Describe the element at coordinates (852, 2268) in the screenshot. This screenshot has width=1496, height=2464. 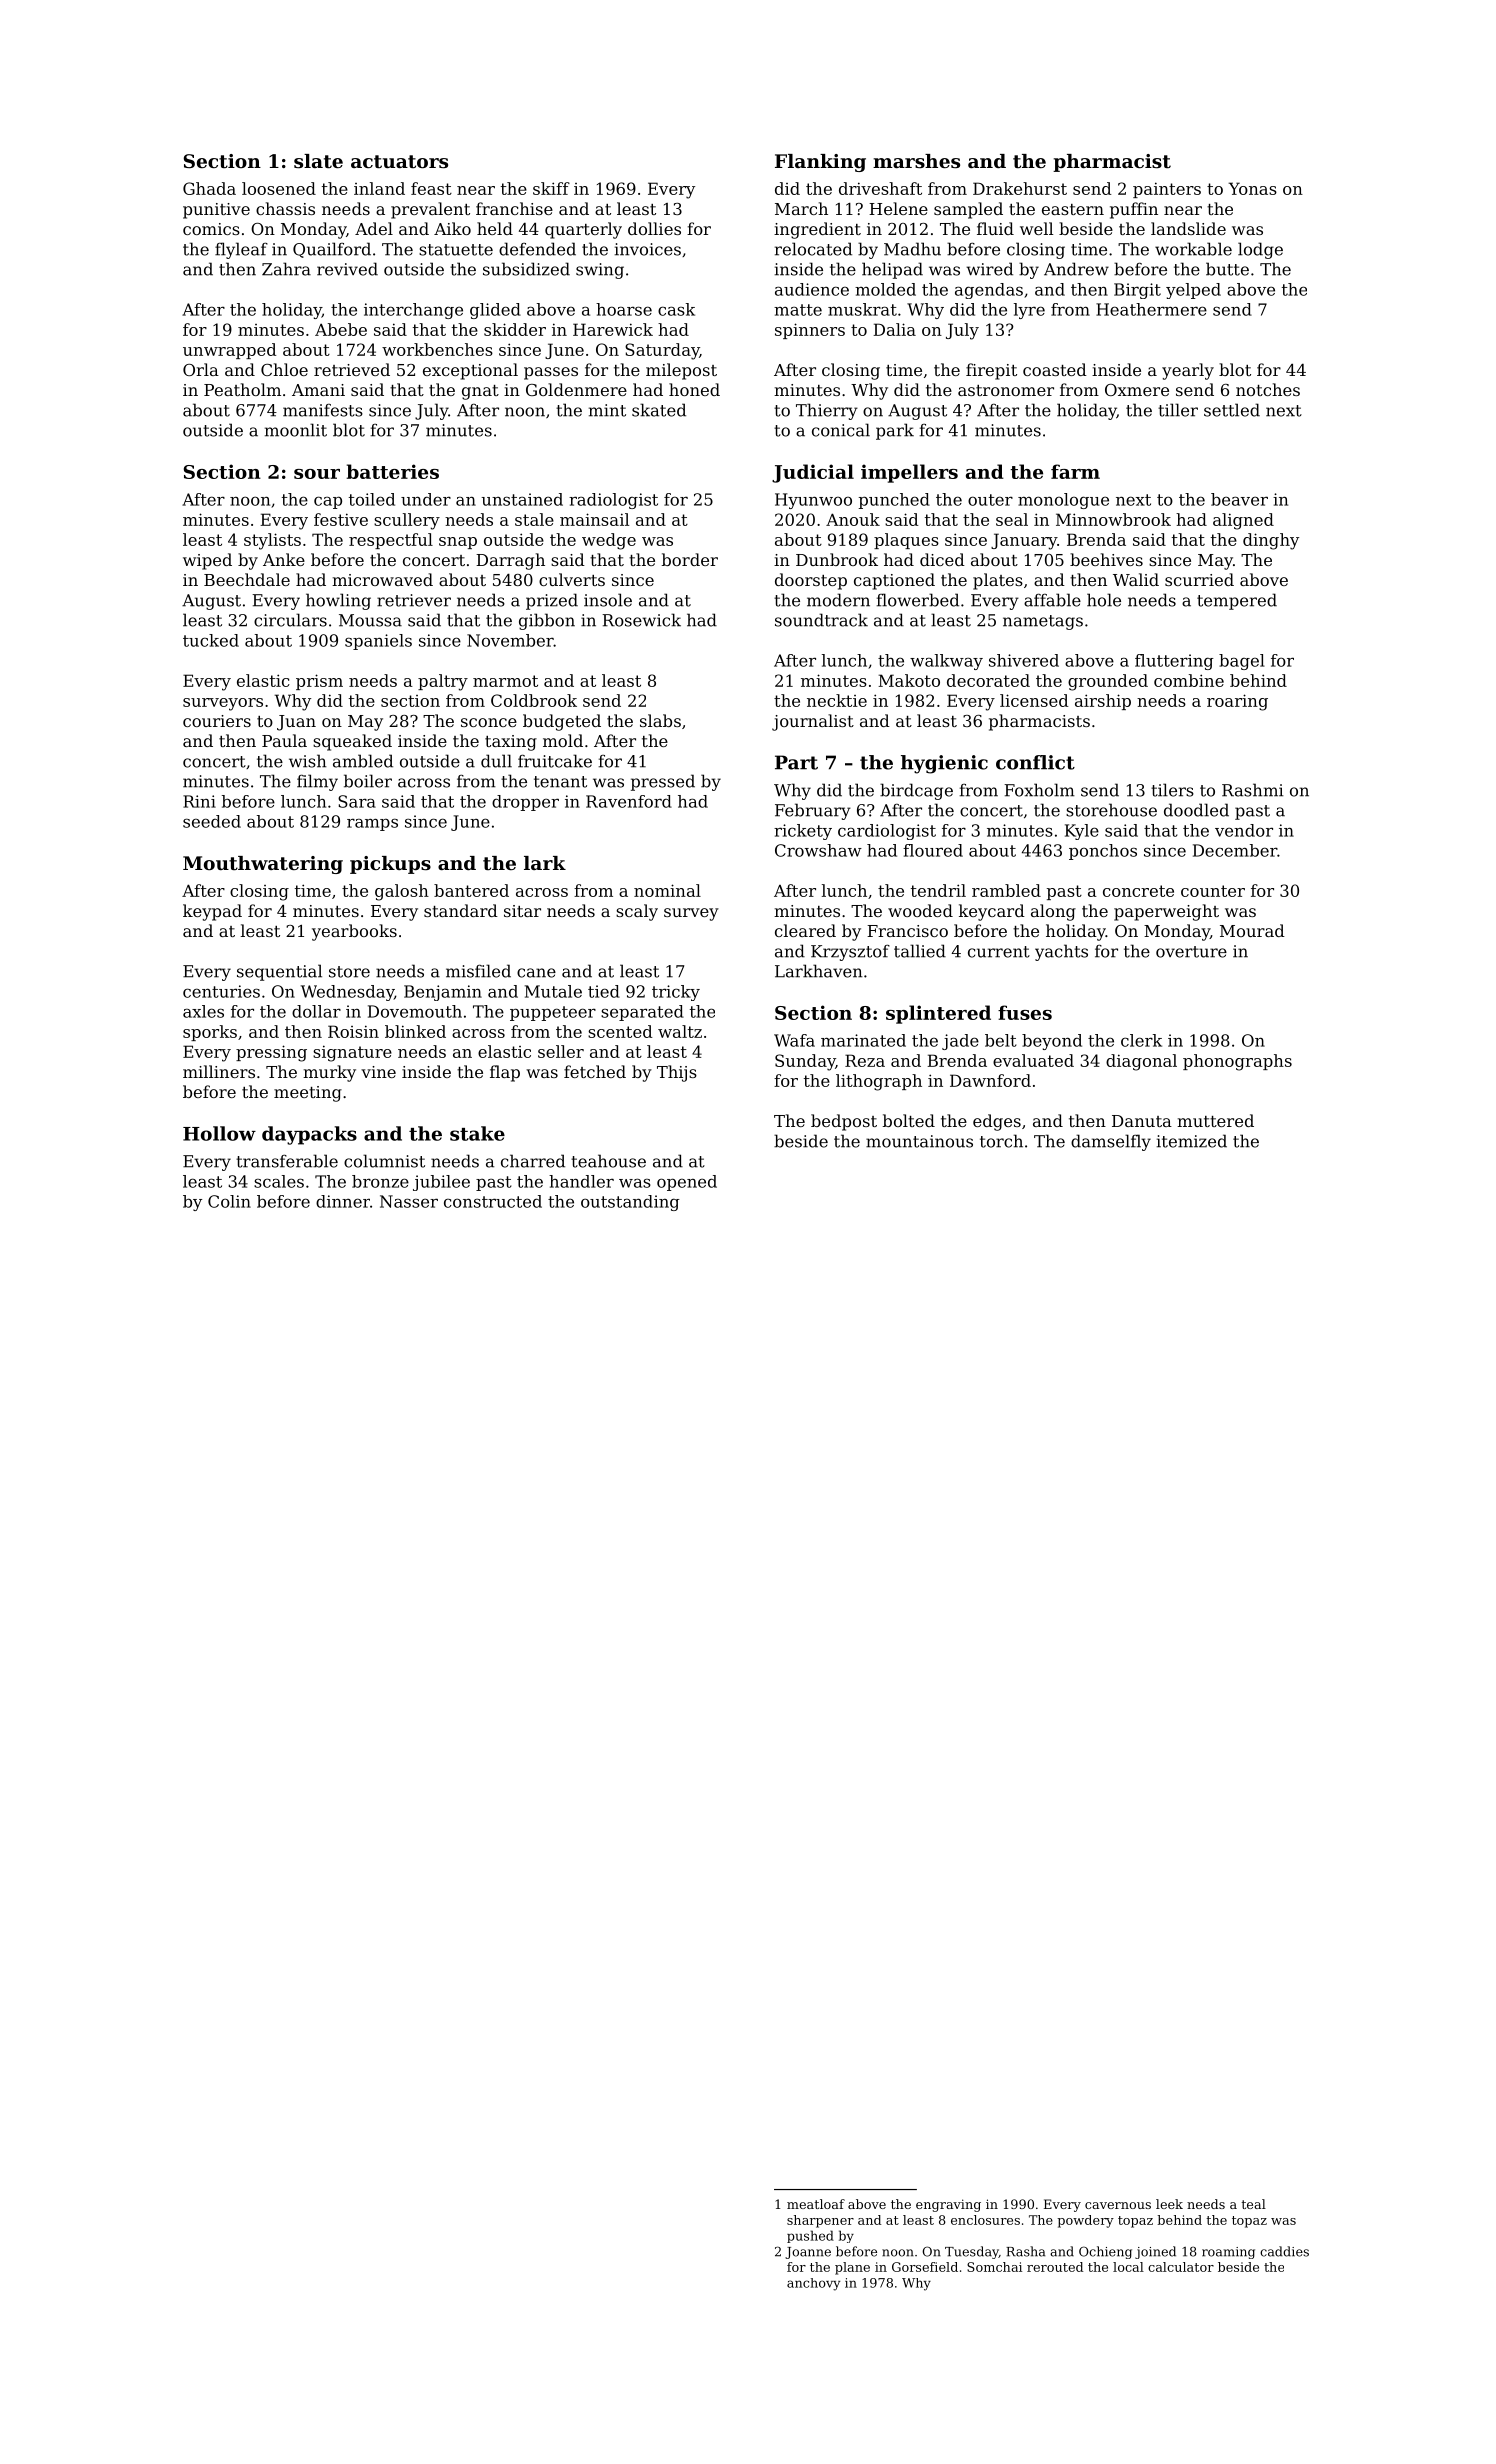
I see `plane` at that location.
